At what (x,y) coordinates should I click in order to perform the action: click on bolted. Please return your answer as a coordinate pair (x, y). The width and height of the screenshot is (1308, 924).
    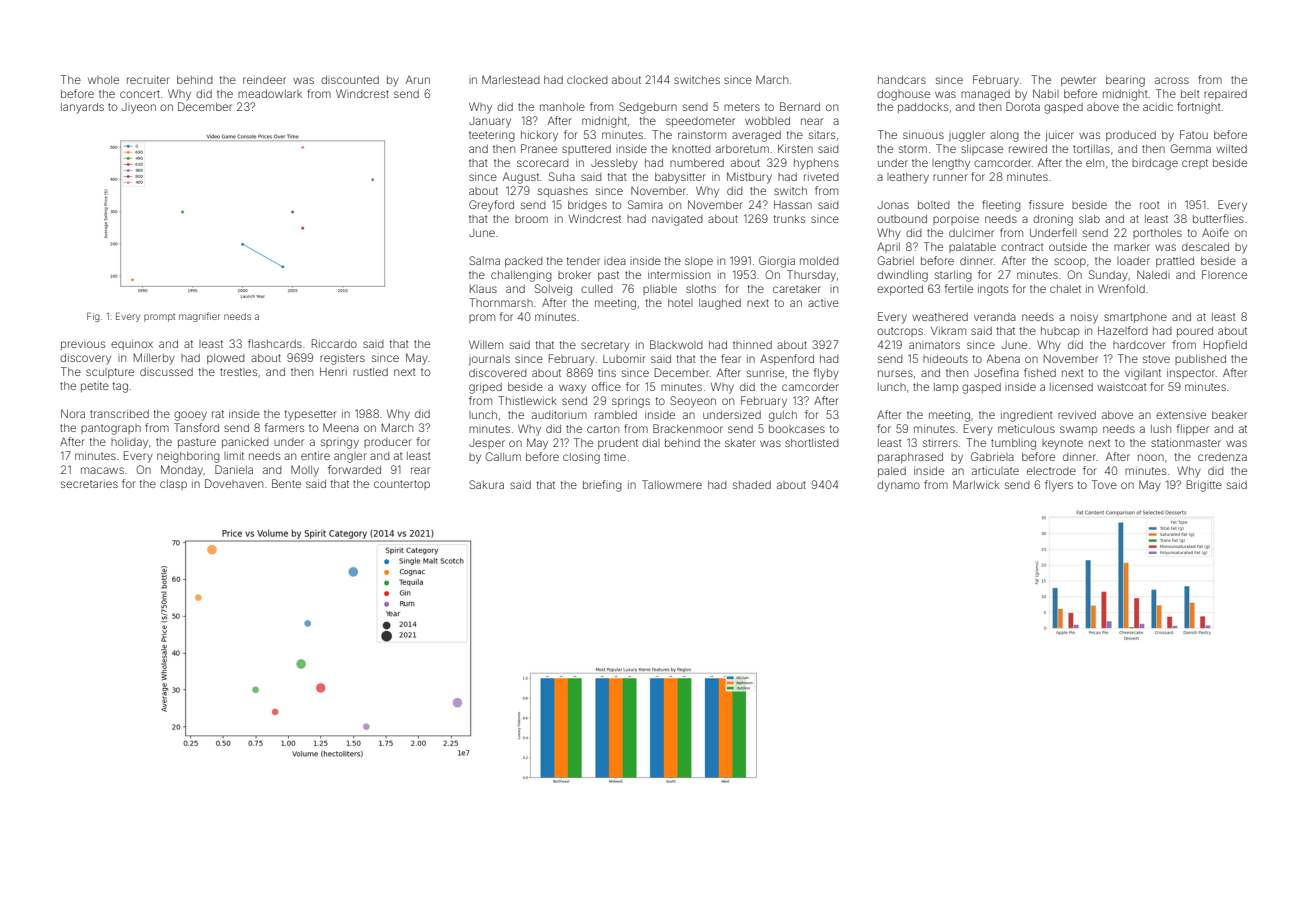
    Looking at the image, I should click on (934, 205).
